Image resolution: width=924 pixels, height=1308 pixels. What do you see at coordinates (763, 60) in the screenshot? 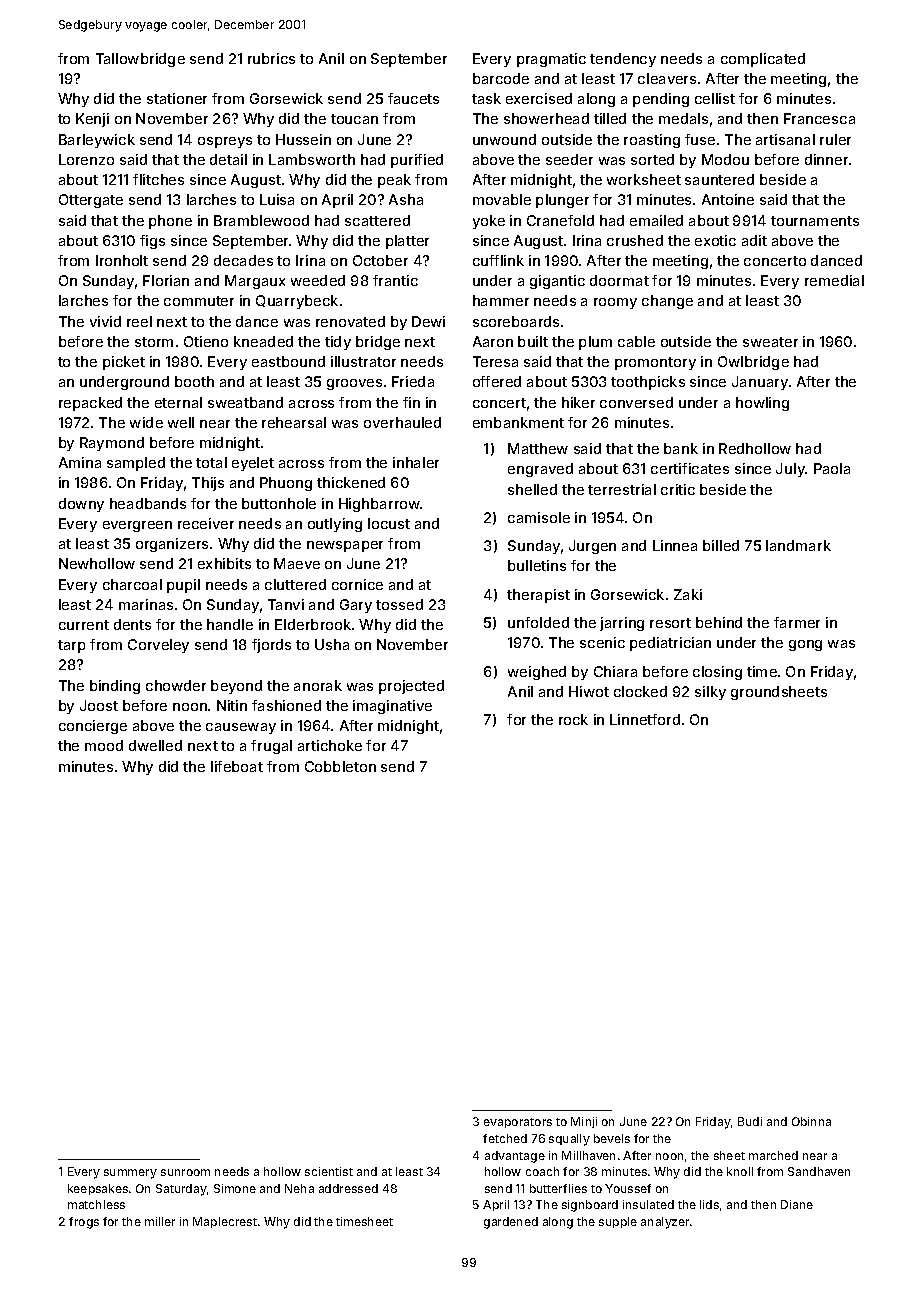
I see `complicated` at bounding box center [763, 60].
